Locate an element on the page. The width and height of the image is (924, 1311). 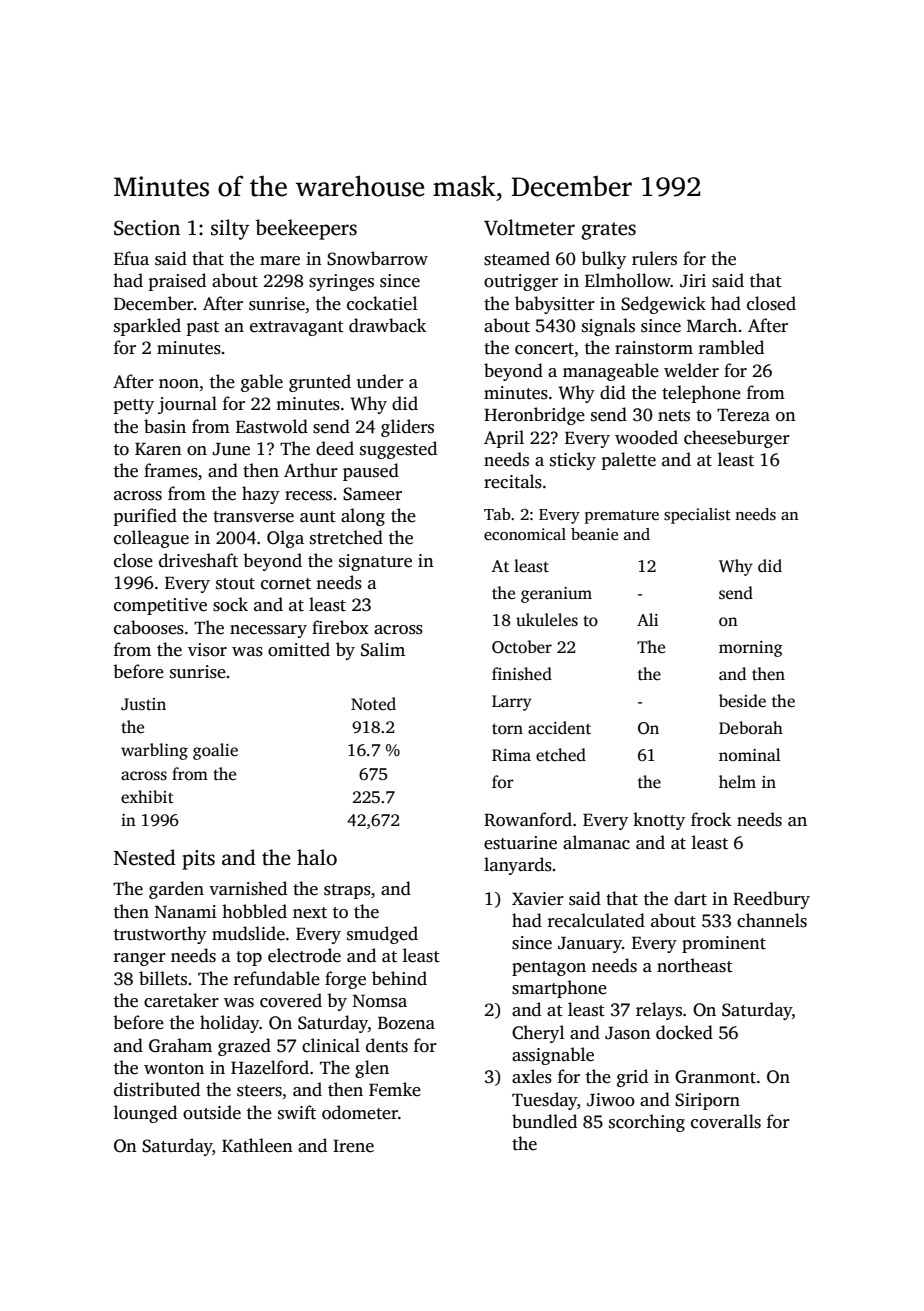
purified is located at coordinates (145, 517).
